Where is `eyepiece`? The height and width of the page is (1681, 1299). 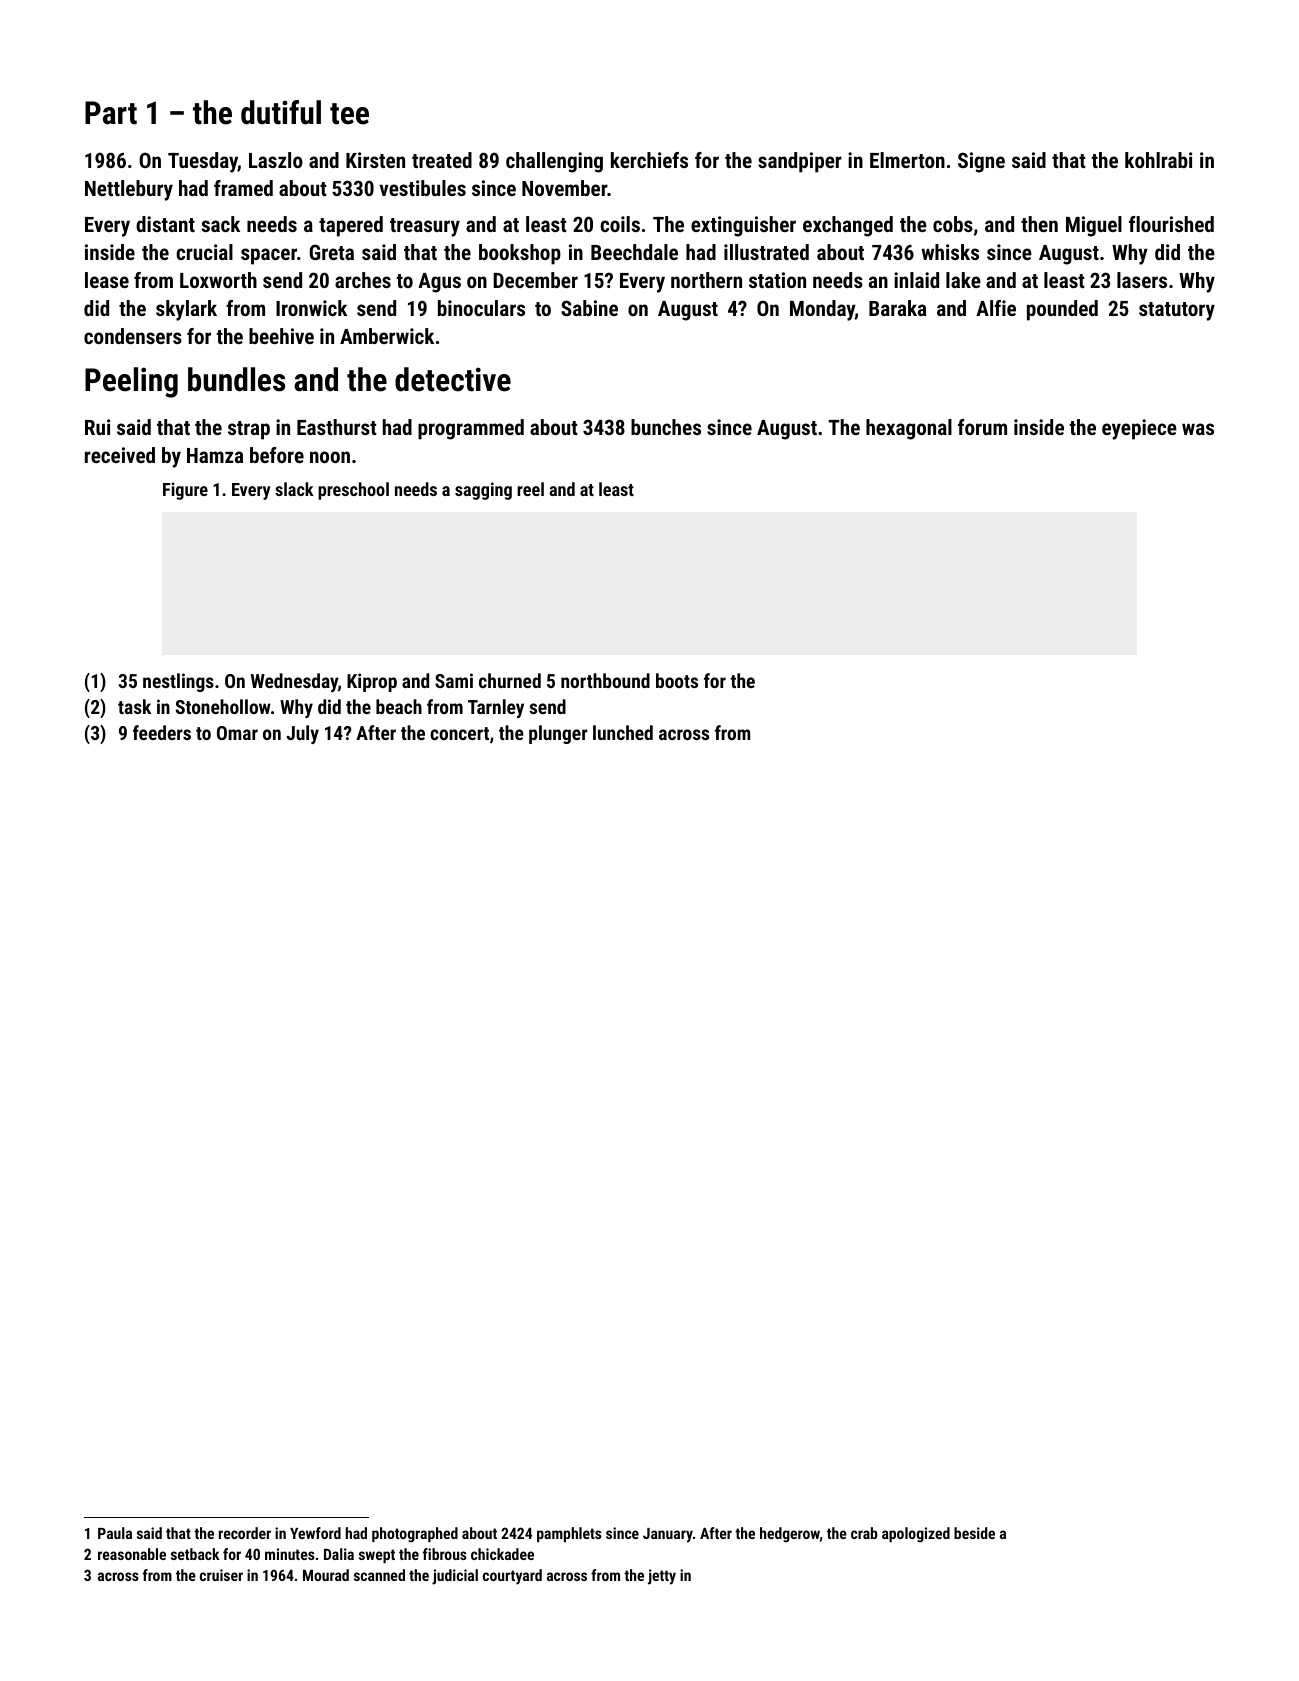 eyepiece is located at coordinates (1139, 429).
